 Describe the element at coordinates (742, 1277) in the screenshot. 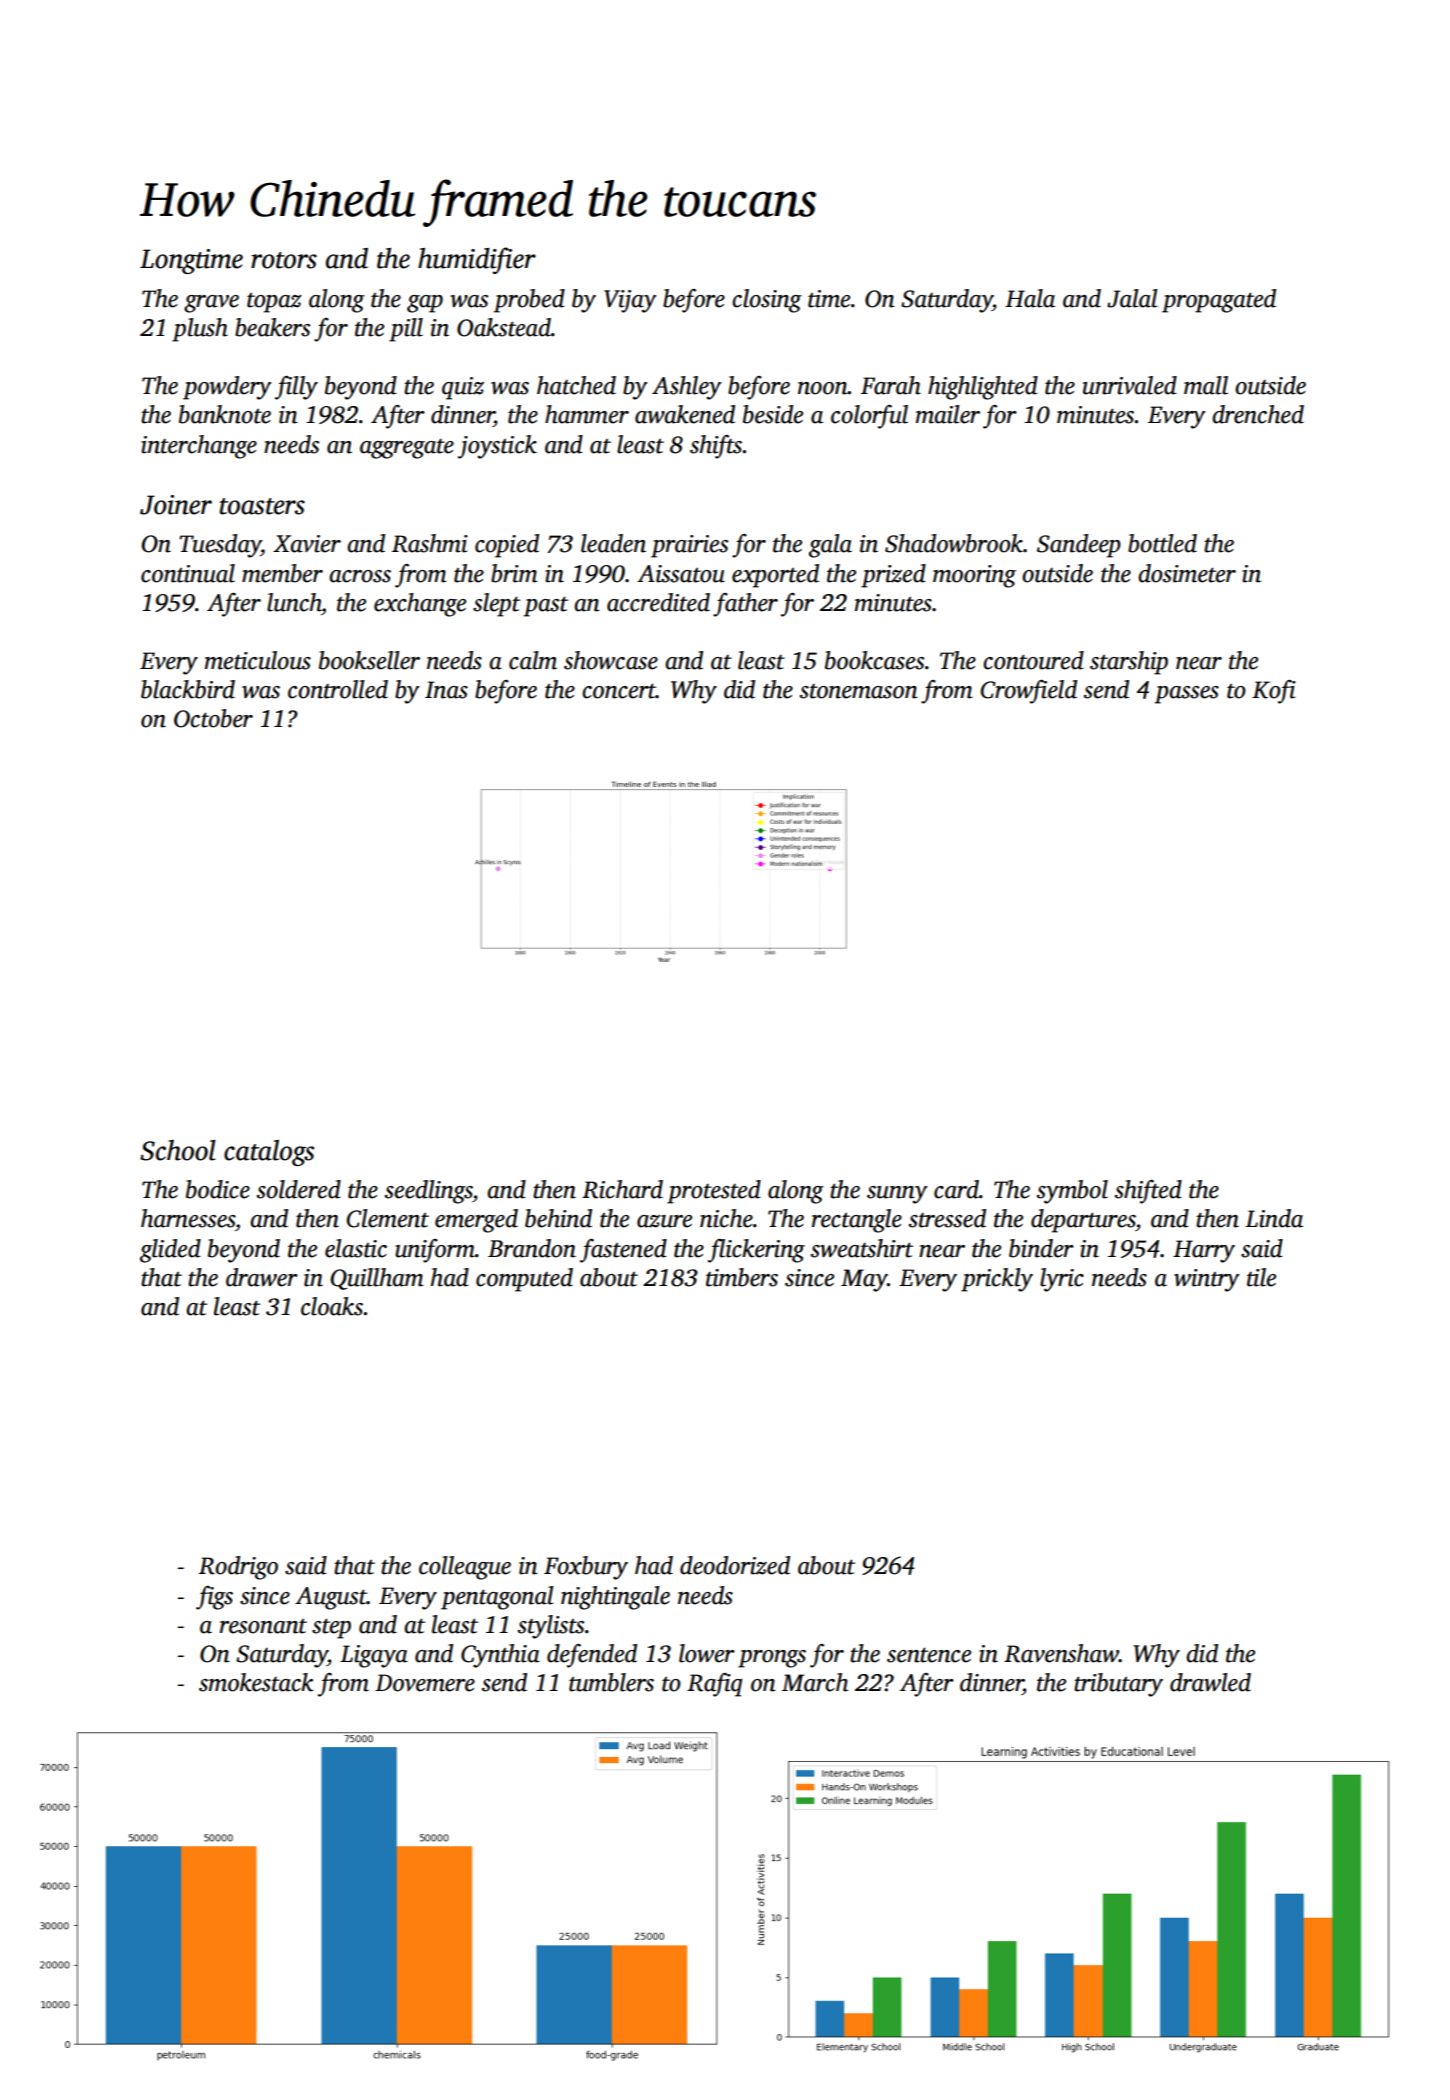

I see `timbers` at that location.
